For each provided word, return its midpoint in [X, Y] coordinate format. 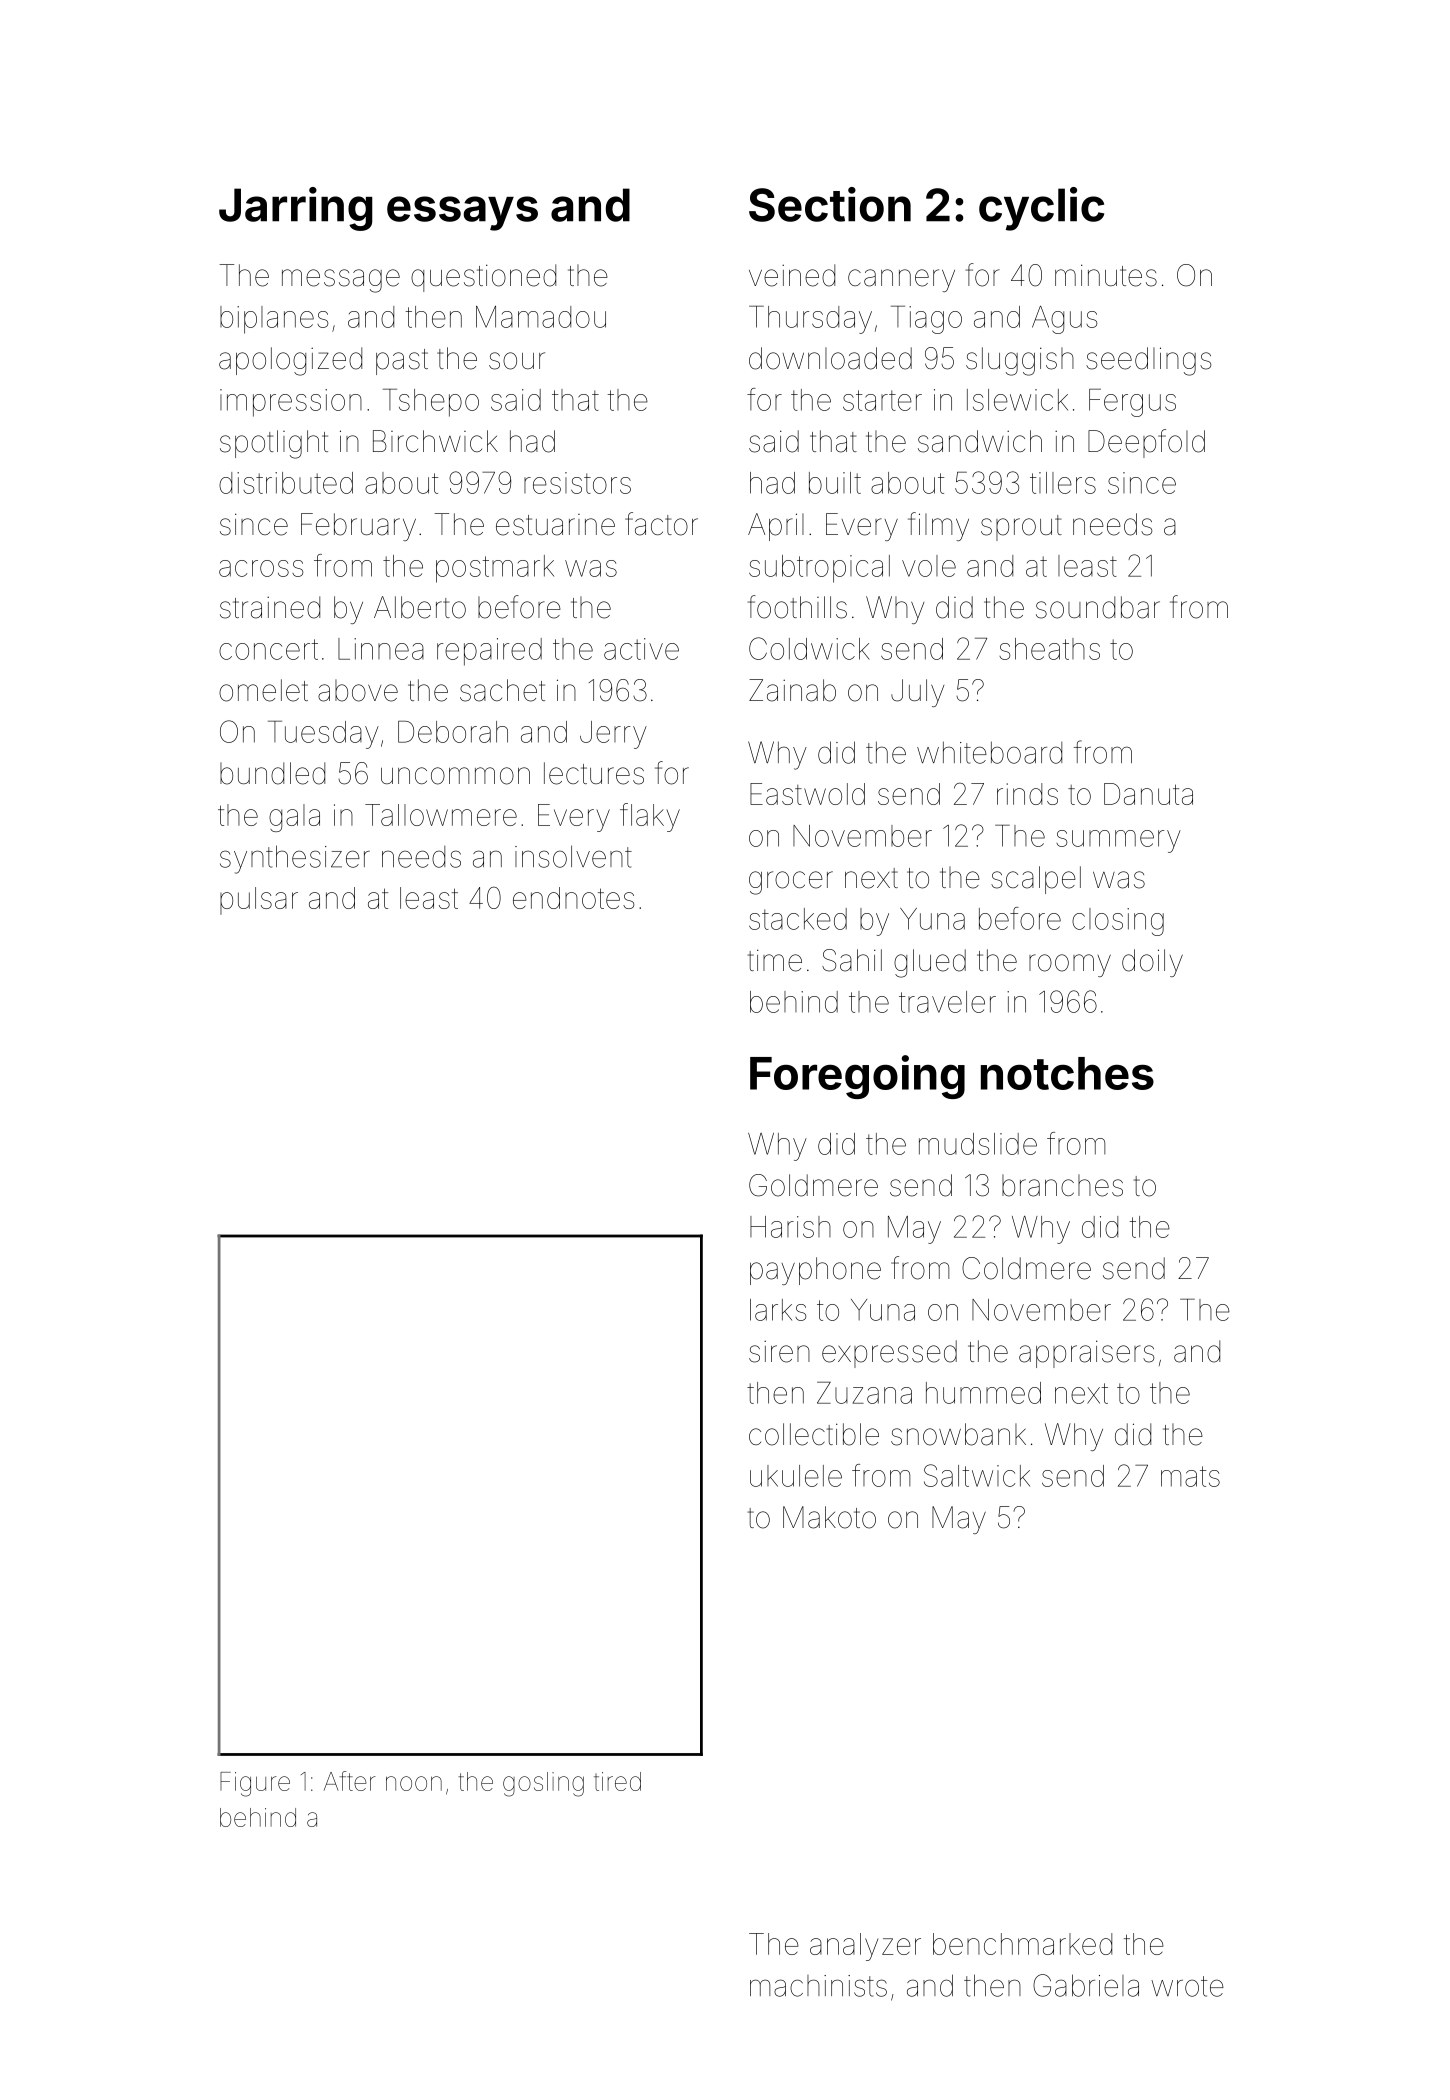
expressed [889, 1354]
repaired [489, 652]
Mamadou [541, 317]
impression [291, 403]
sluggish [1020, 361]
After [350, 1781]
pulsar [259, 901]
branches [1062, 1185]
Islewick [1017, 400]
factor [661, 524]
